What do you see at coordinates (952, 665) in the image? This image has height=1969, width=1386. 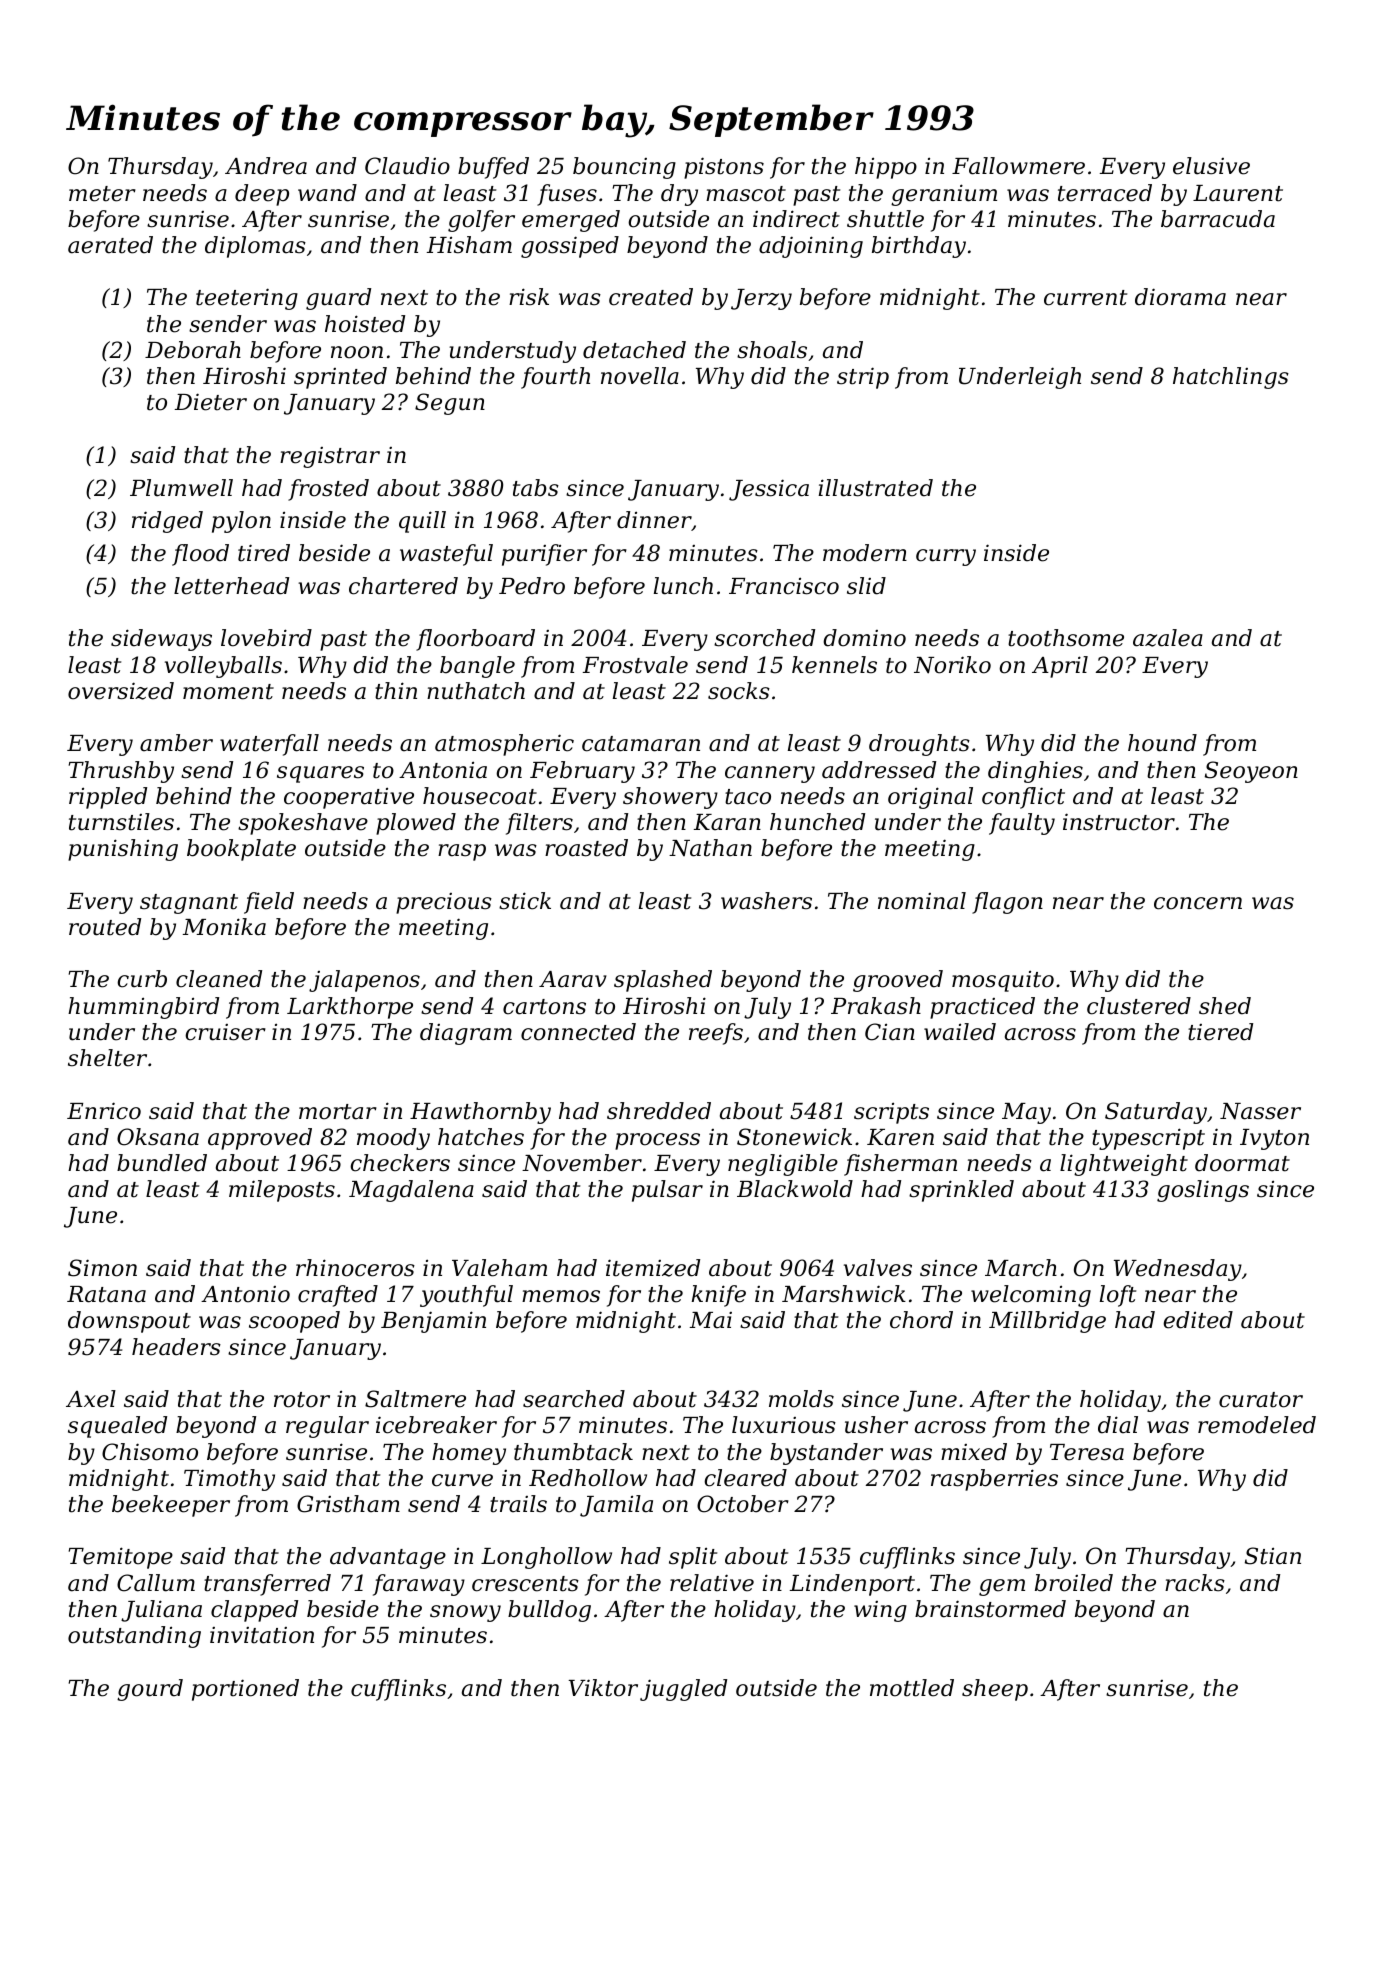 I see `Noriko` at bounding box center [952, 665].
